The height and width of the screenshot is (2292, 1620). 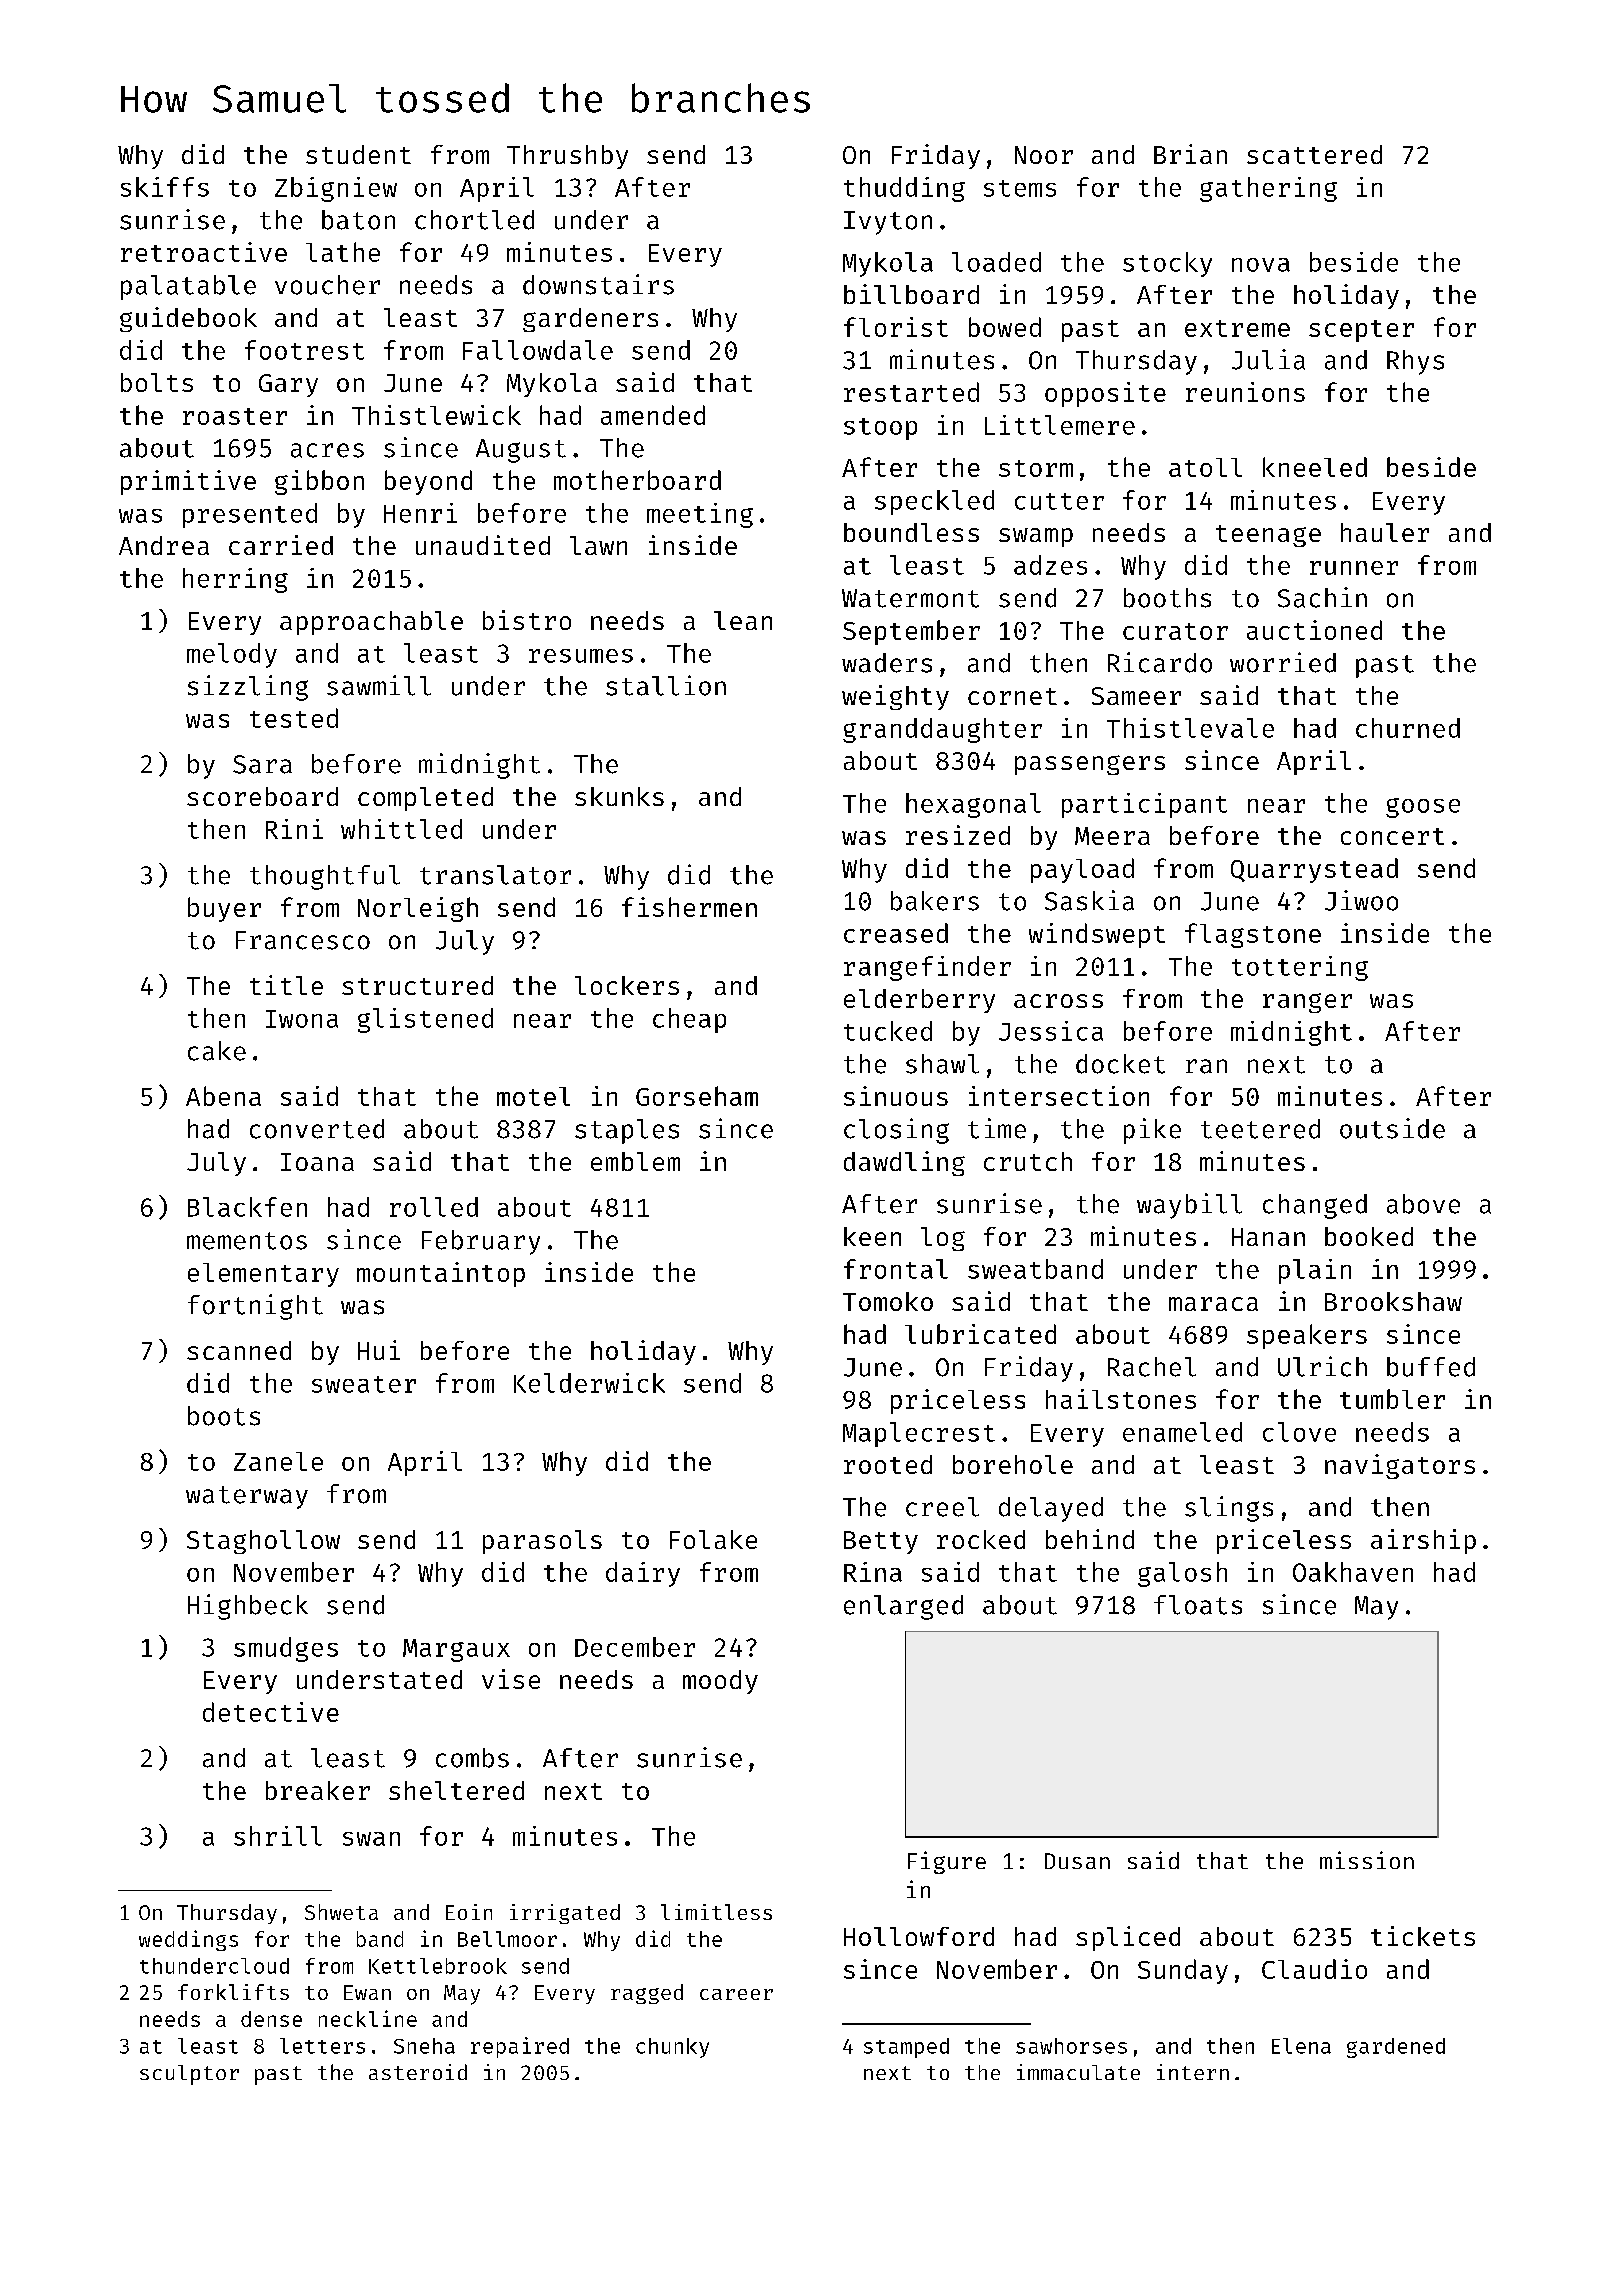 I want to click on Sunday, so click(x=1183, y=1971).
